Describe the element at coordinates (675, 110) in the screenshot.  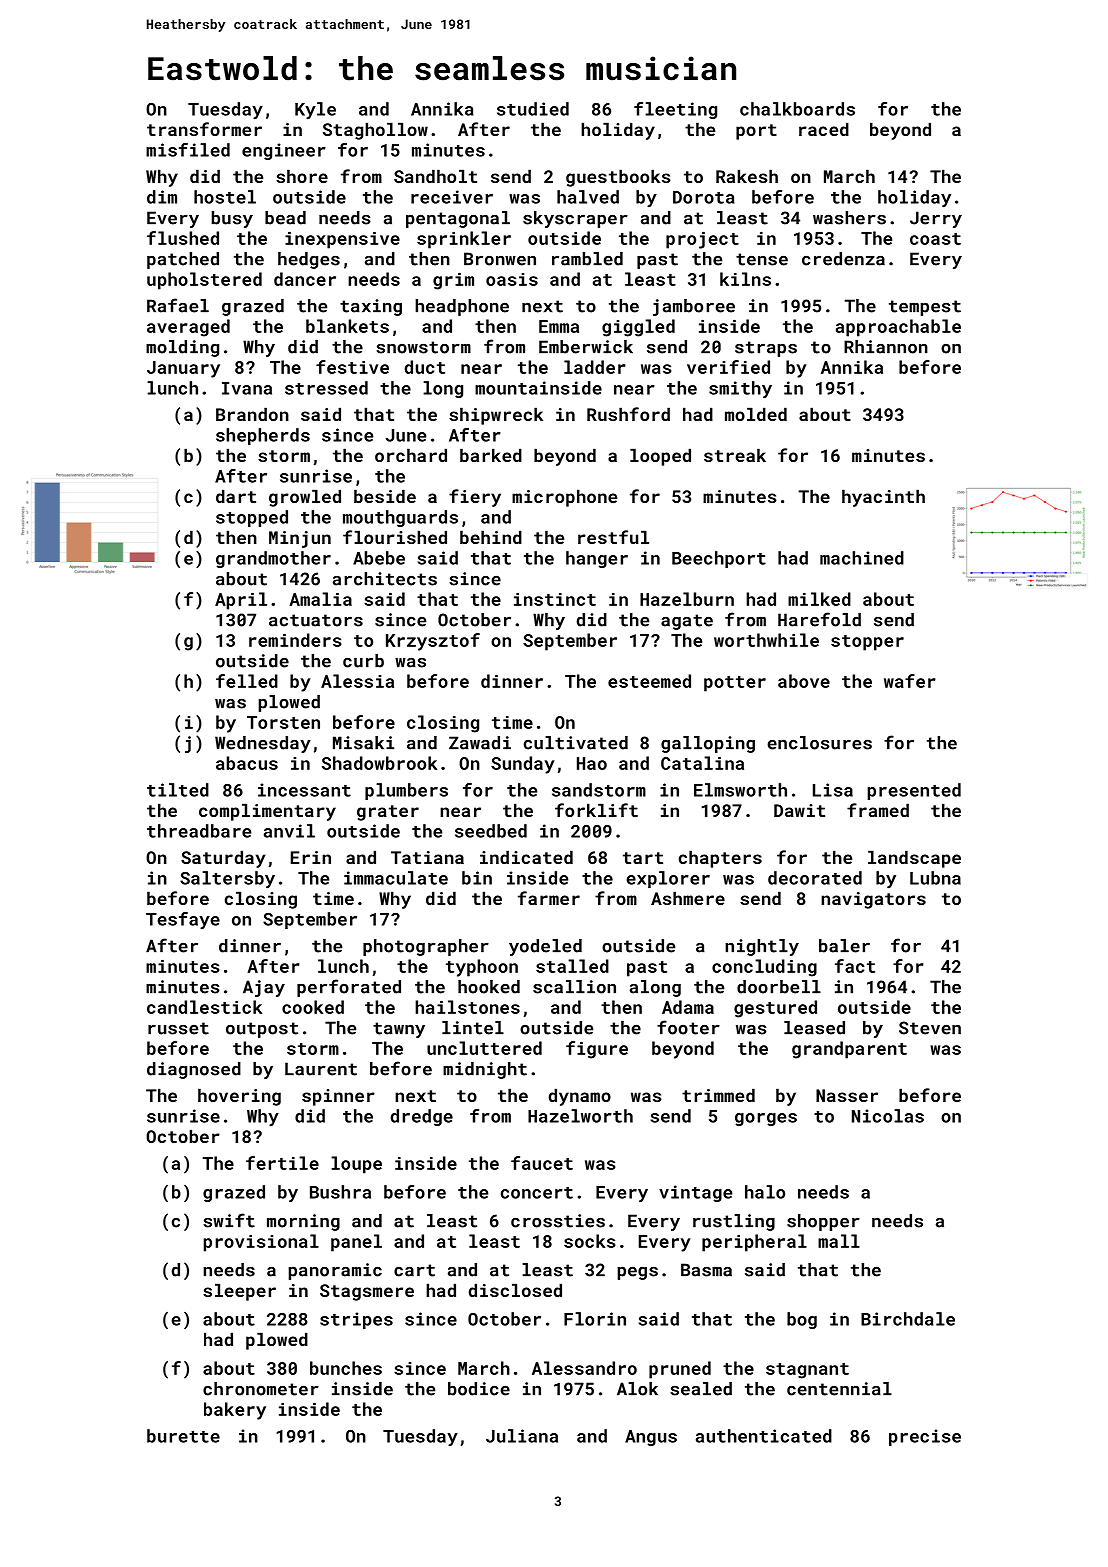
I see `fleeting` at that location.
